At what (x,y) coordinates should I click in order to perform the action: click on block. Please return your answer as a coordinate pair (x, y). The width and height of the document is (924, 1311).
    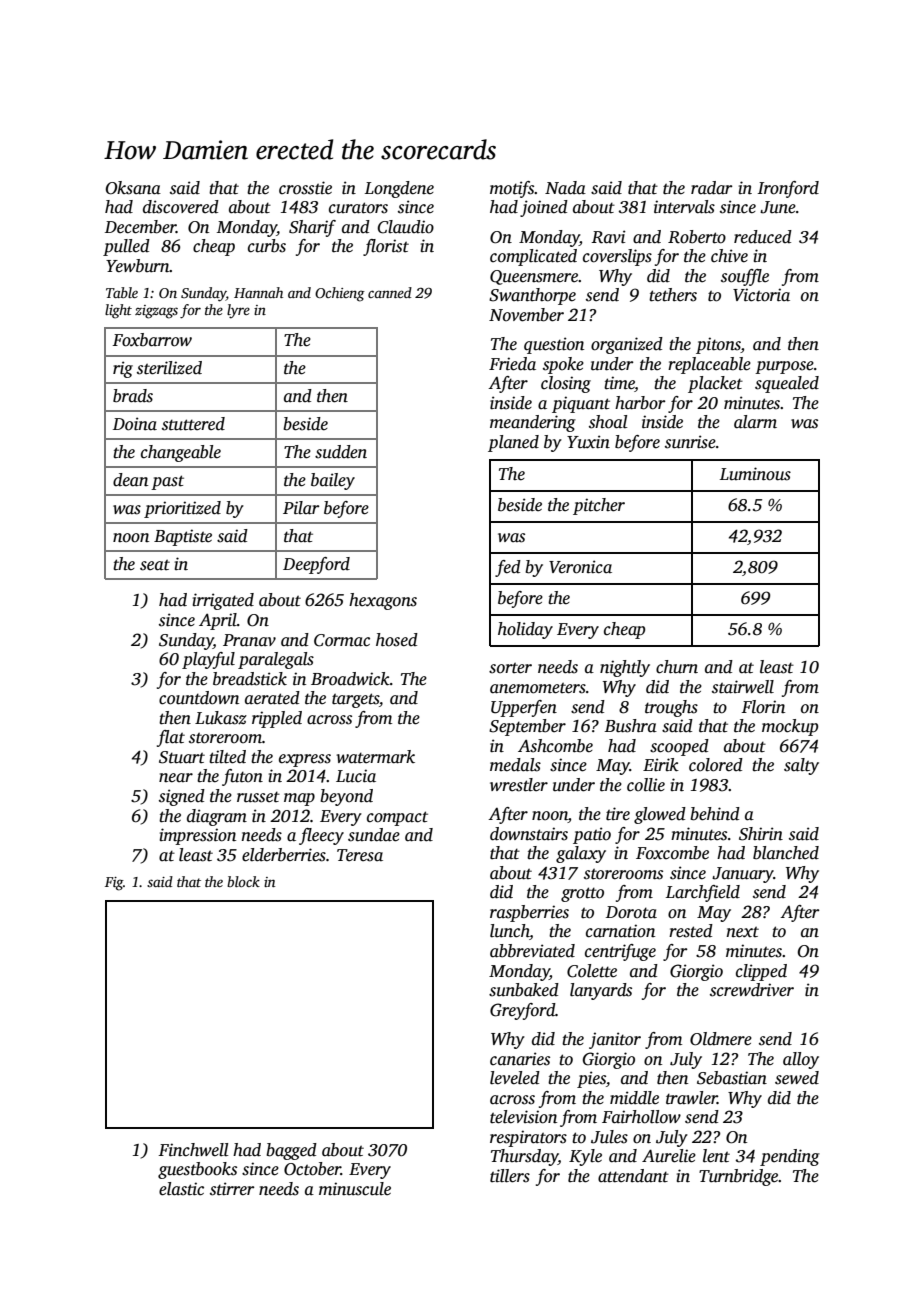
    Looking at the image, I should click on (243, 881).
